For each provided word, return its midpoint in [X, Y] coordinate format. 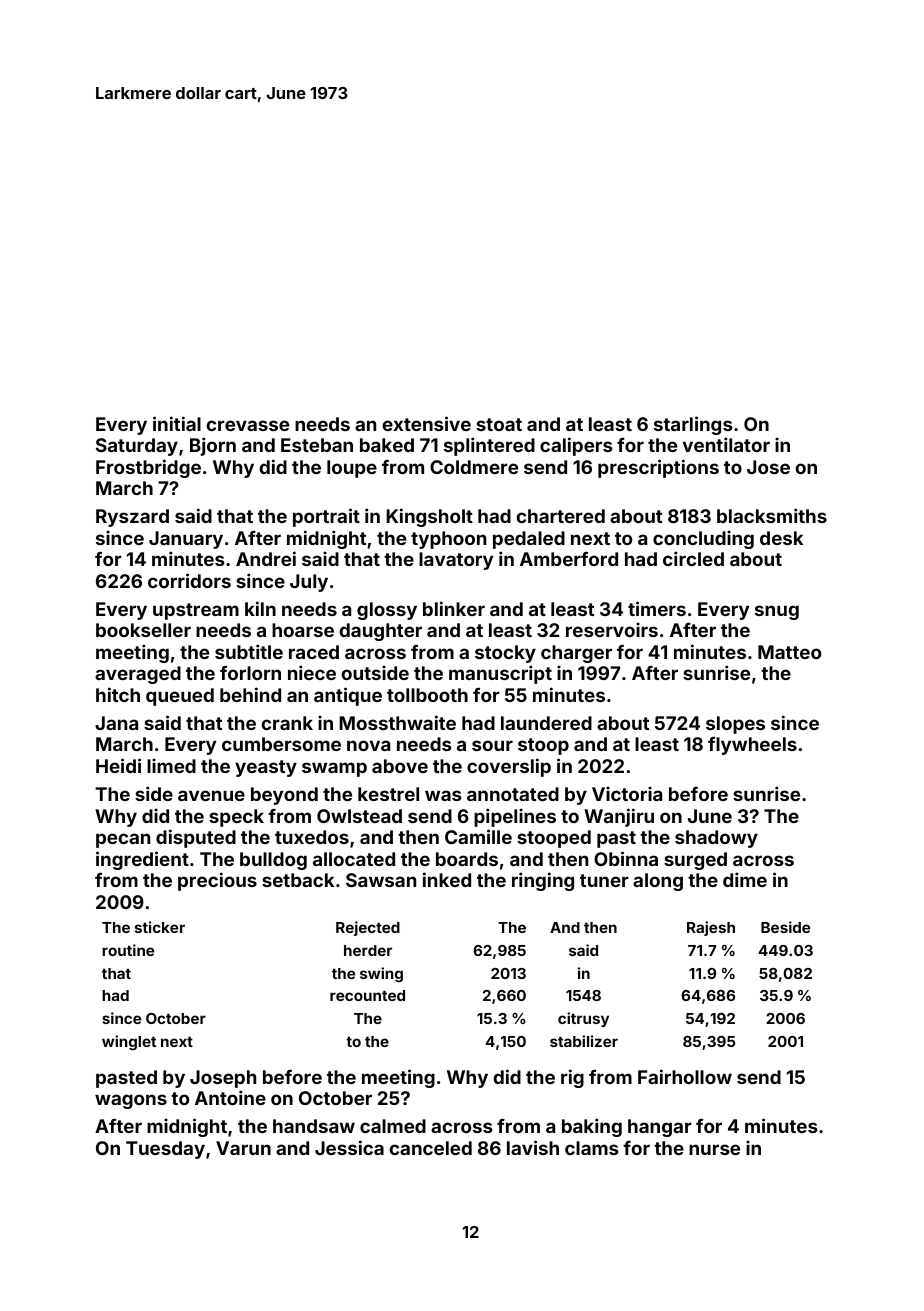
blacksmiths [772, 515]
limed [171, 765]
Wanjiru [619, 817]
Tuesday [165, 1150]
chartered [561, 516]
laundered [546, 723]
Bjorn [213, 446]
